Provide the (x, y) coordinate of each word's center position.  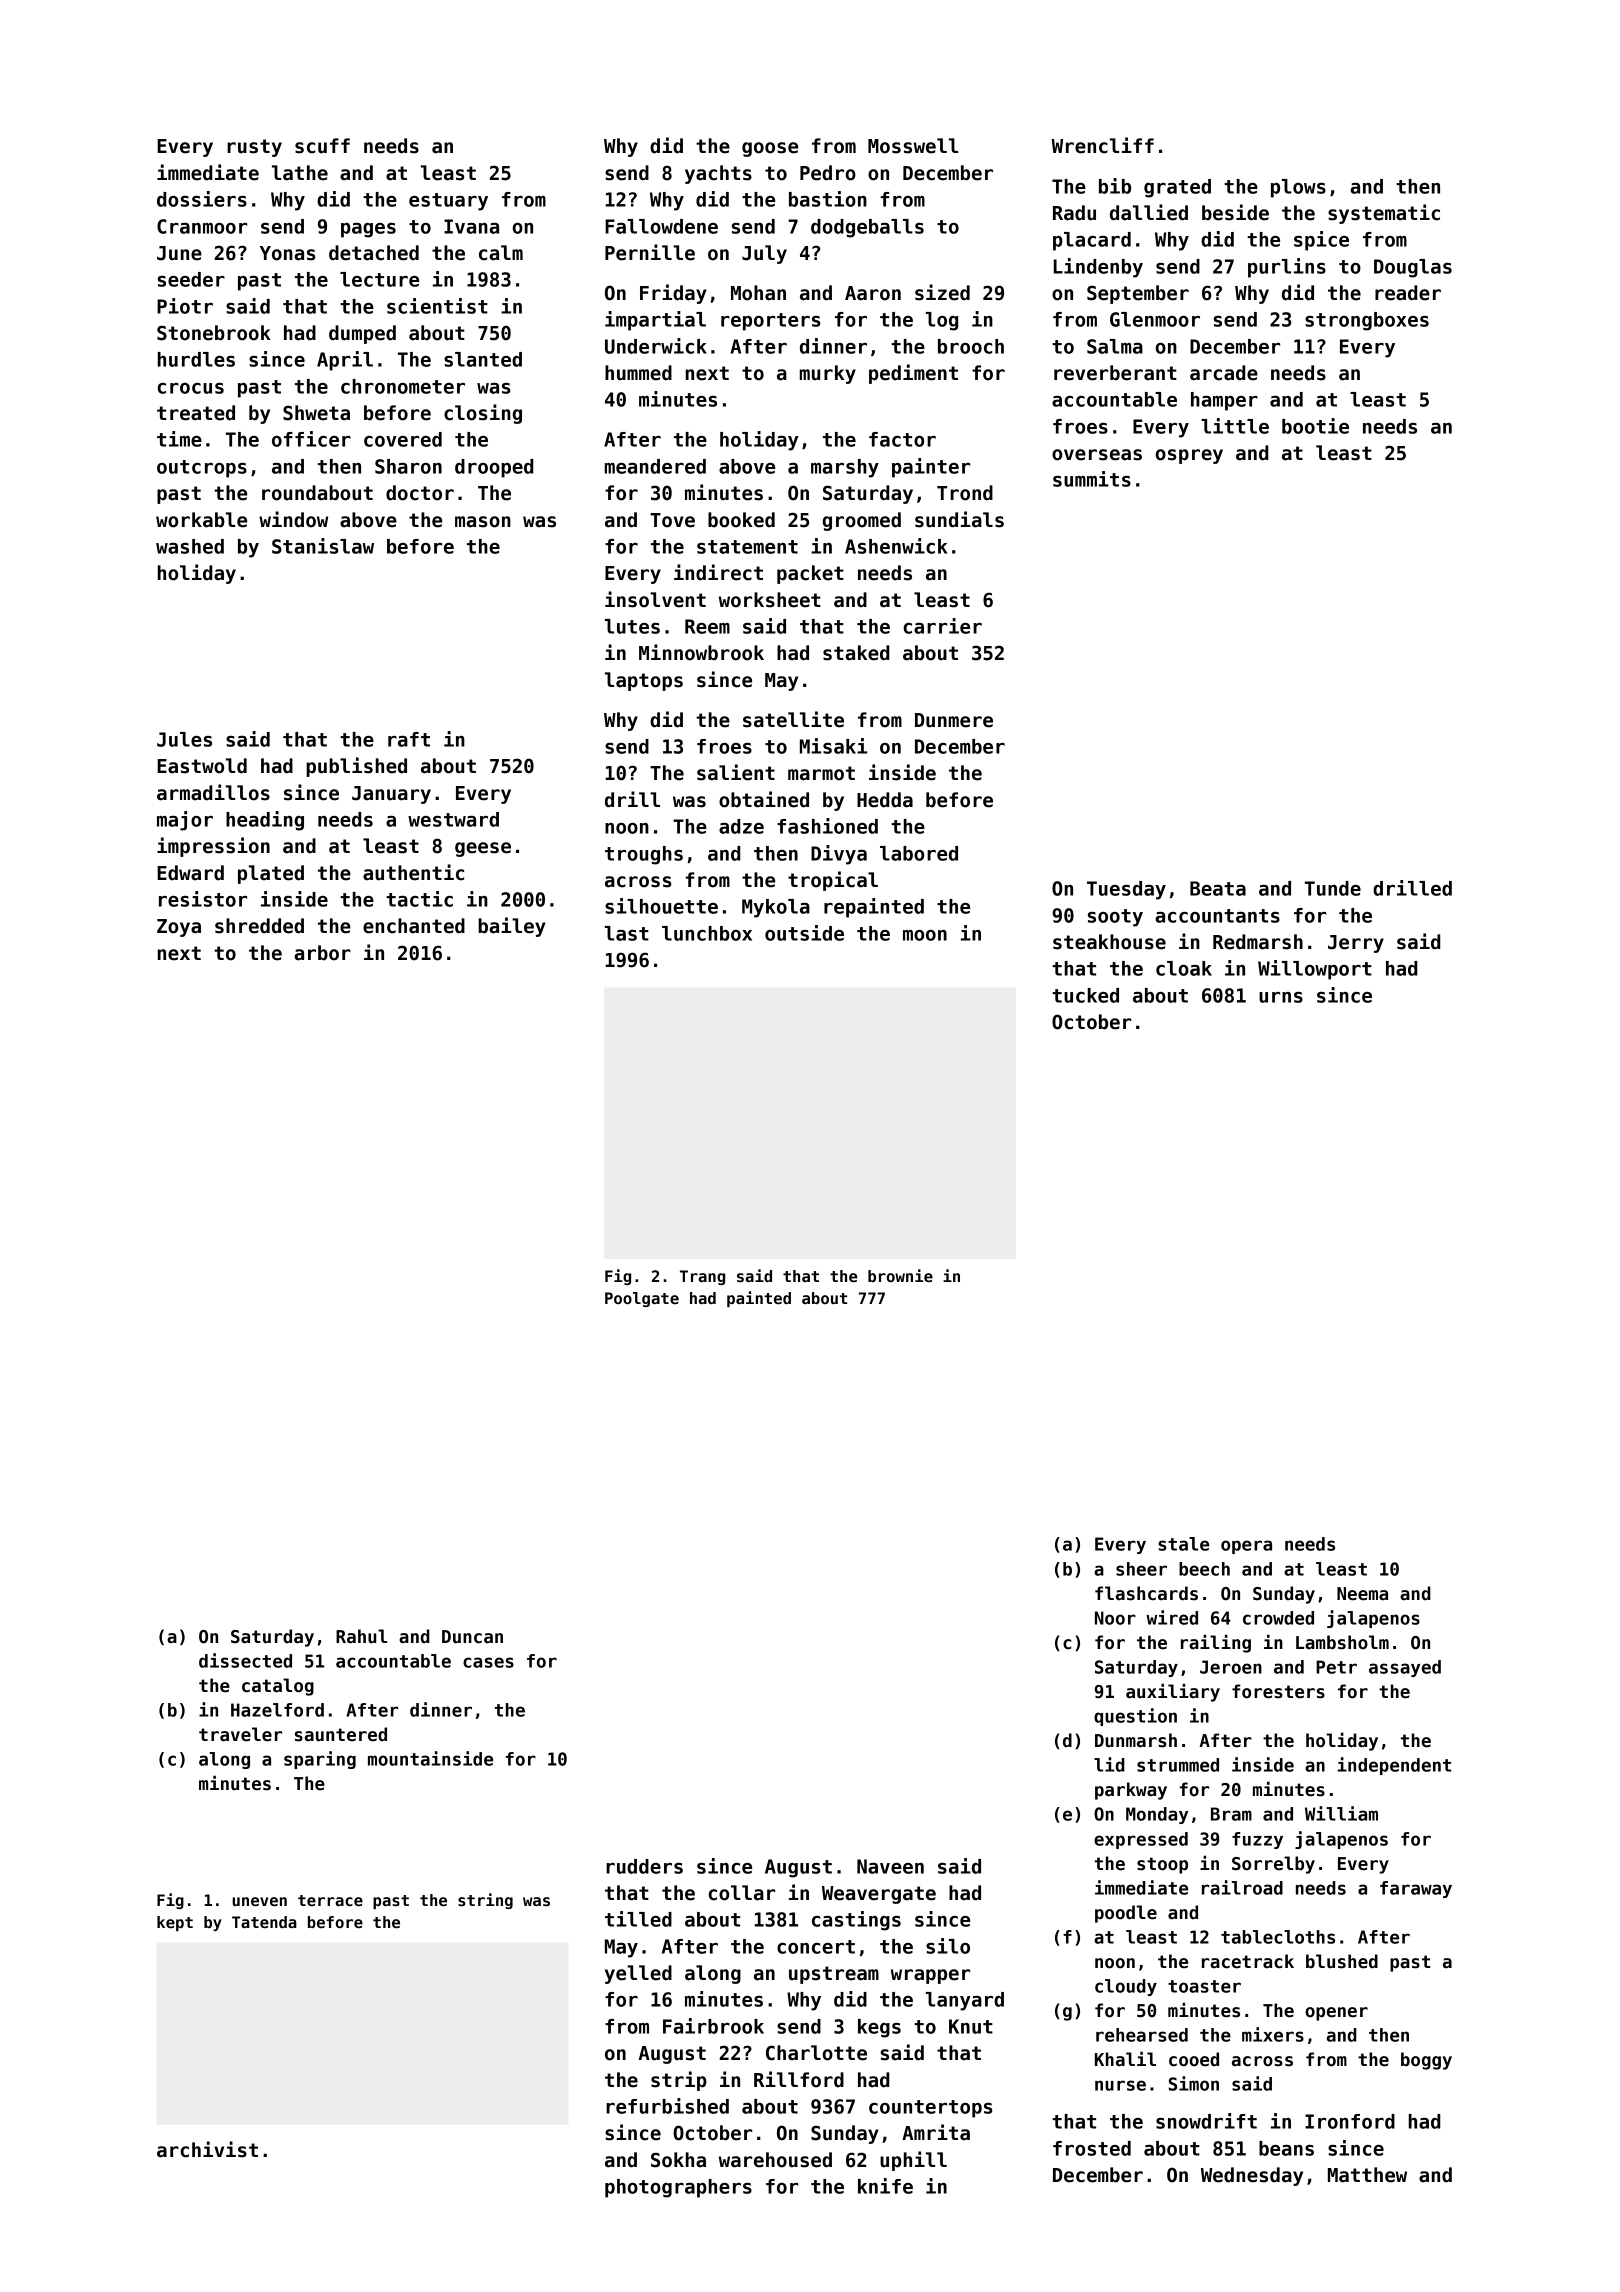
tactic (419, 899)
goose (770, 149)
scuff (322, 146)
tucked (1085, 995)
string (485, 1901)
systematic (1384, 214)
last (627, 933)
